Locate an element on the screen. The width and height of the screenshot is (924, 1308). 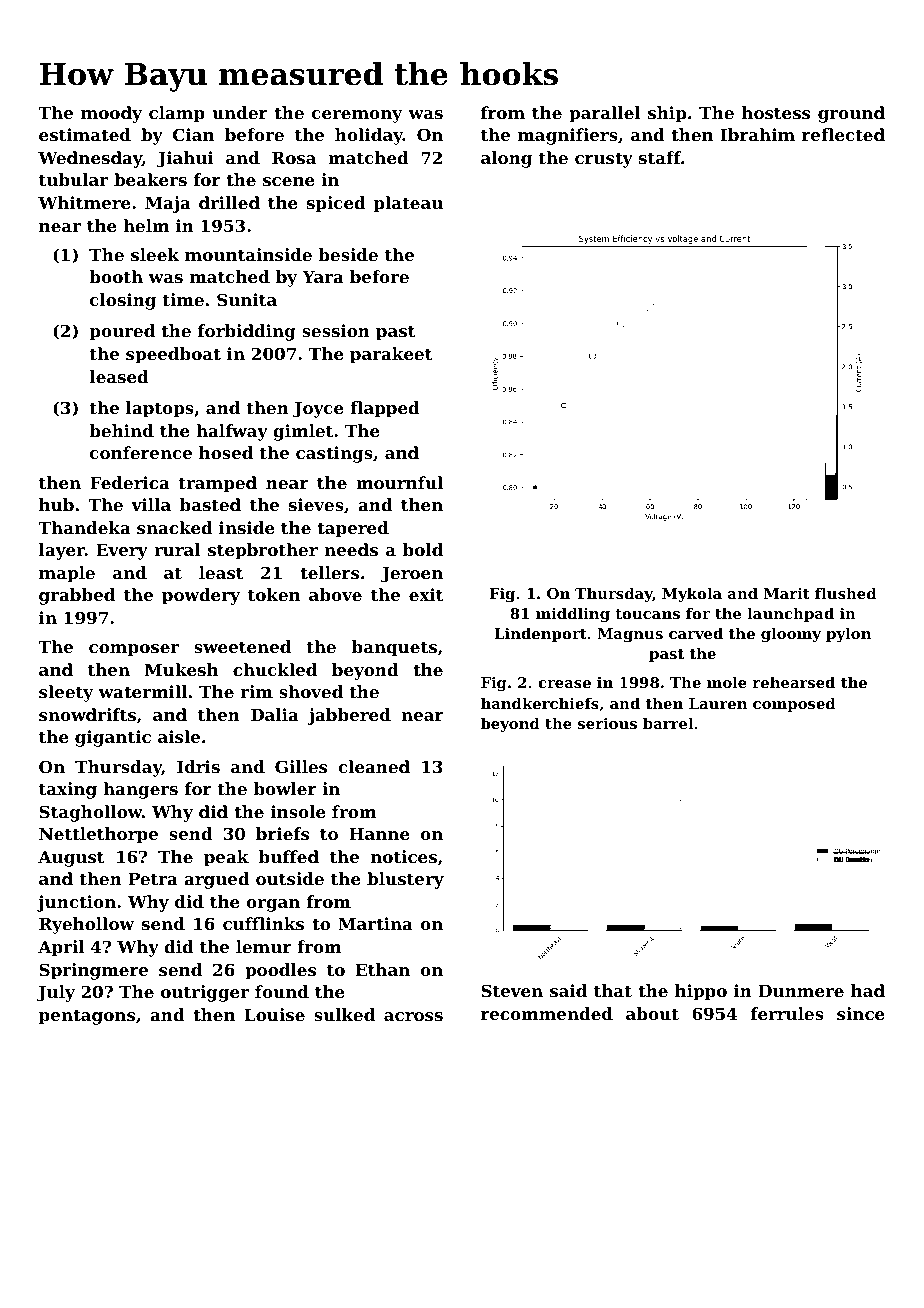
flushed is located at coordinates (846, 593).
